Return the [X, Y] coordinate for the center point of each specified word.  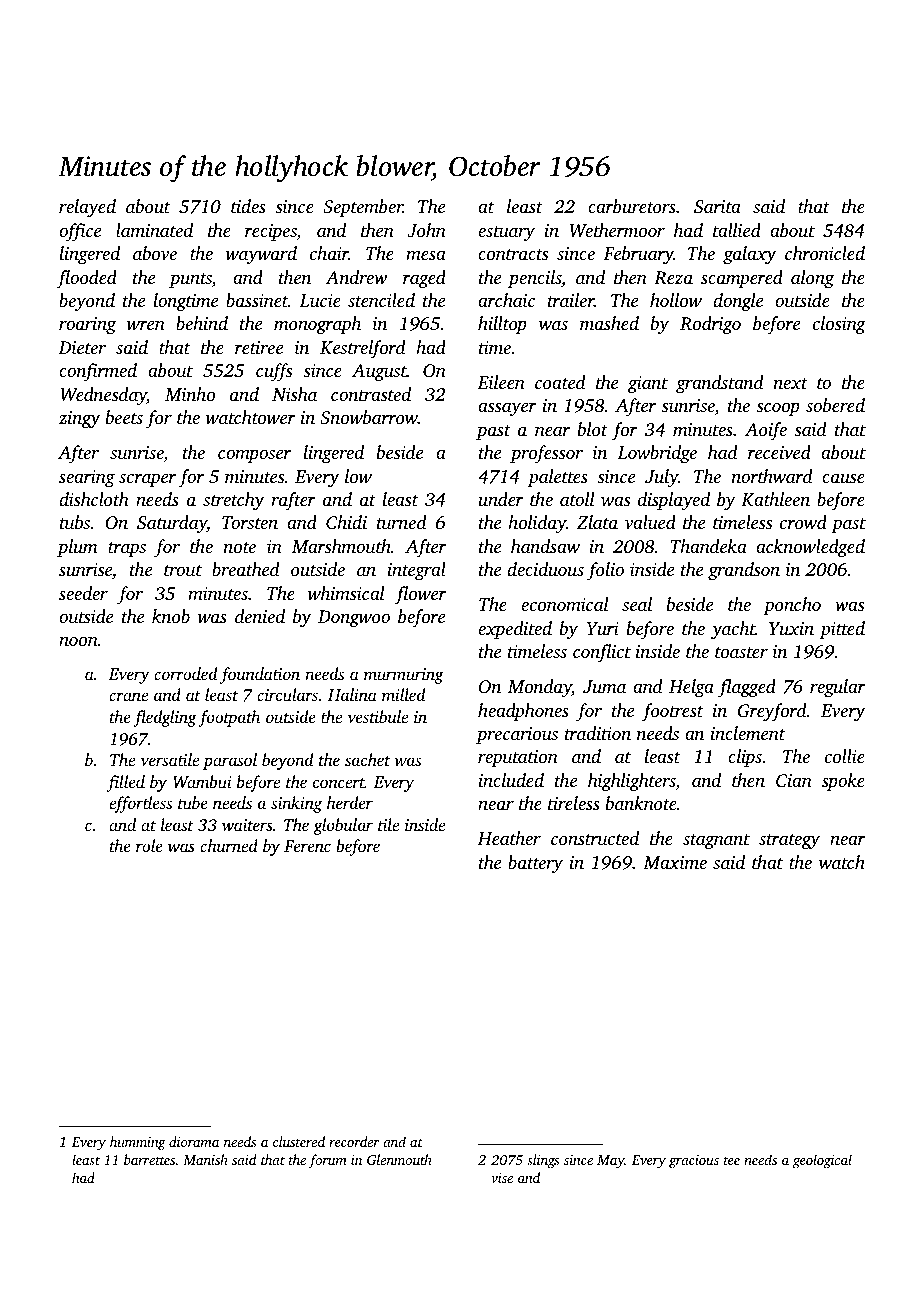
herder [350, 802]
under [501, 499]
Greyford [772, 712]
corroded [185, 673]
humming [138, 1143]
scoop [778, 409]
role [149, 845]
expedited [515, 630]
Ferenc [307, 846]
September [363, 208]
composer [254, 456]
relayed [87, 208]
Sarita [717, 207]
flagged [747, 688]
